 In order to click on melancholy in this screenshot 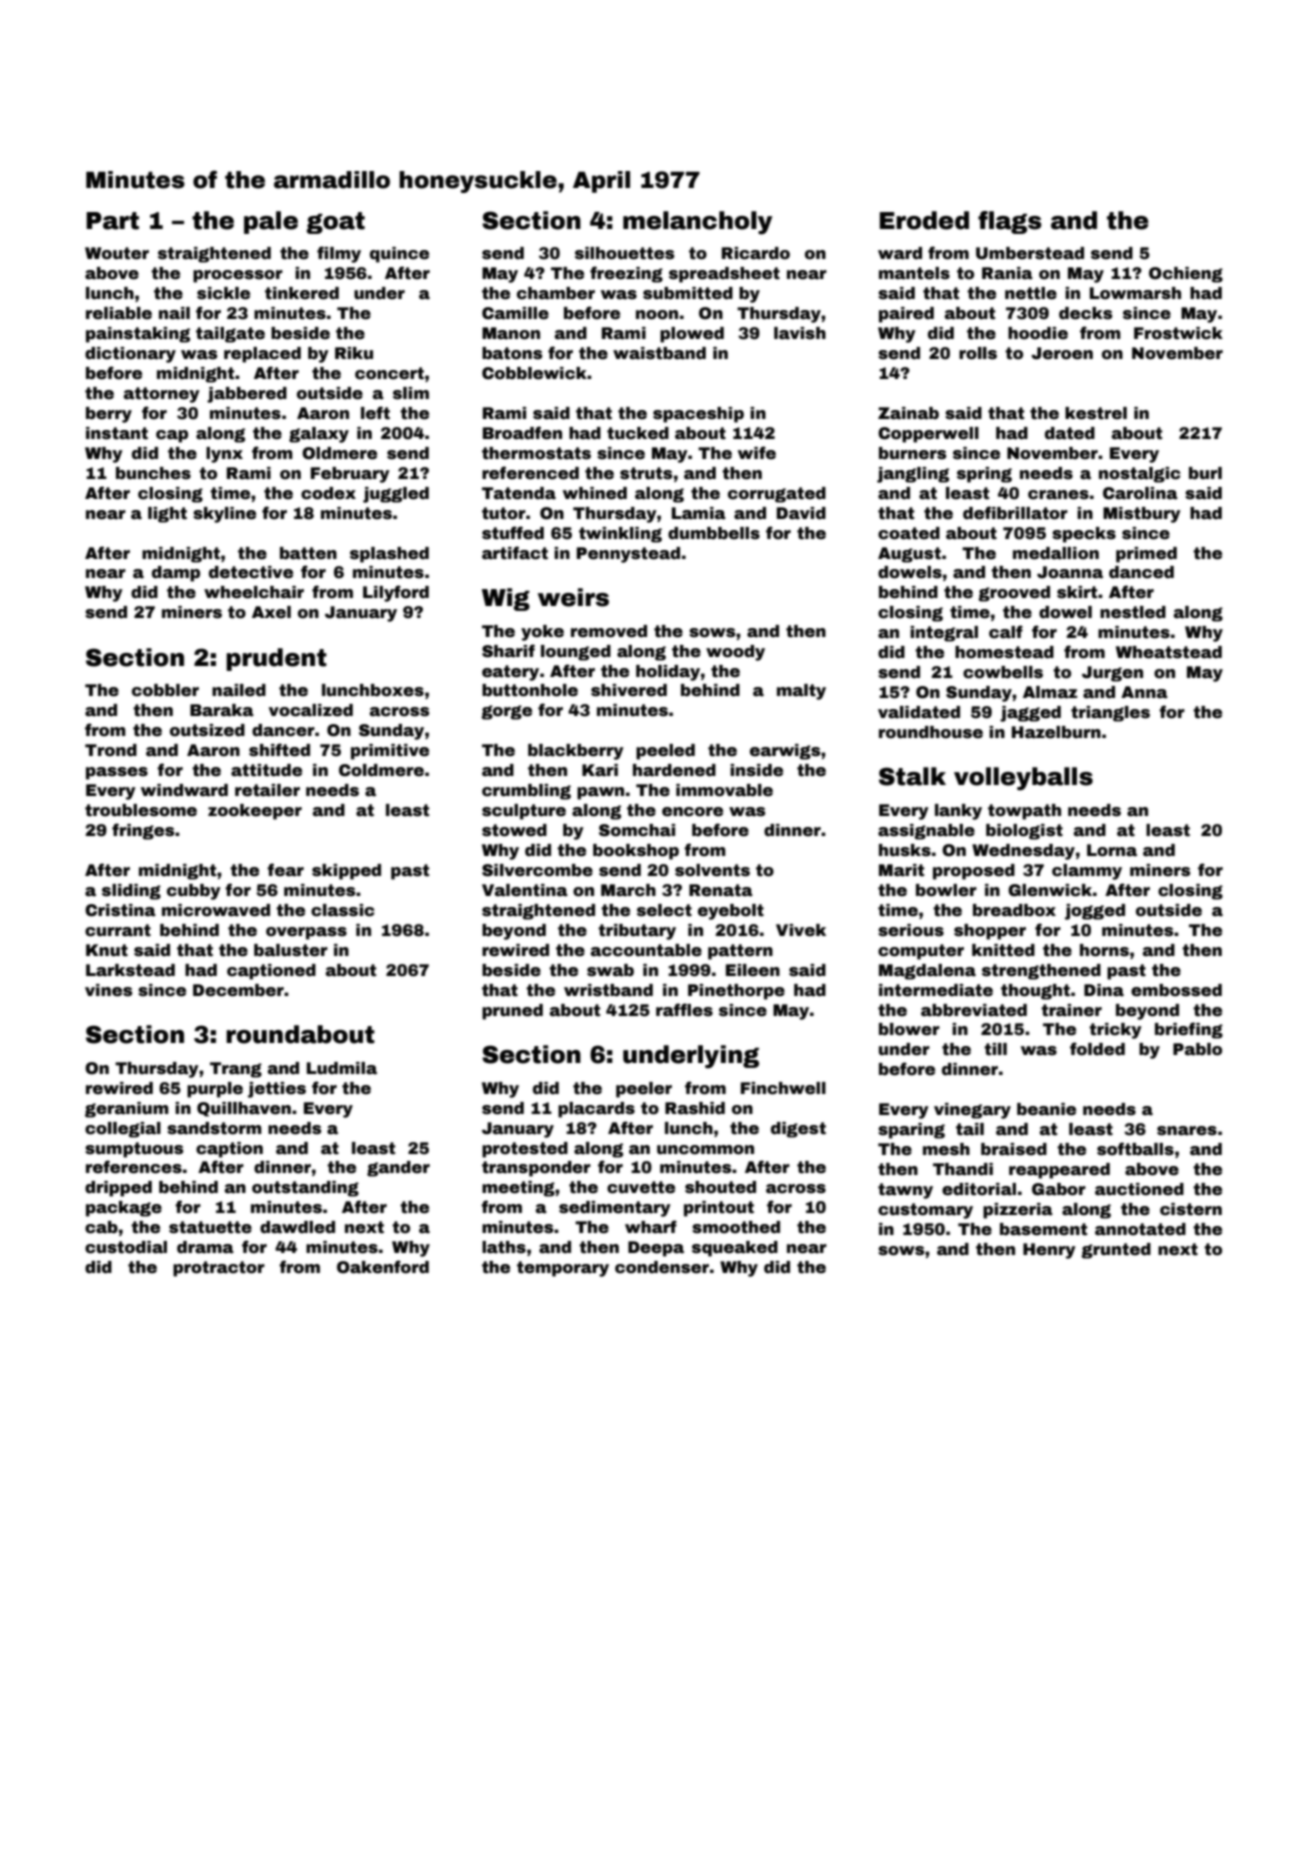, I will do `click(697, 223)`.
